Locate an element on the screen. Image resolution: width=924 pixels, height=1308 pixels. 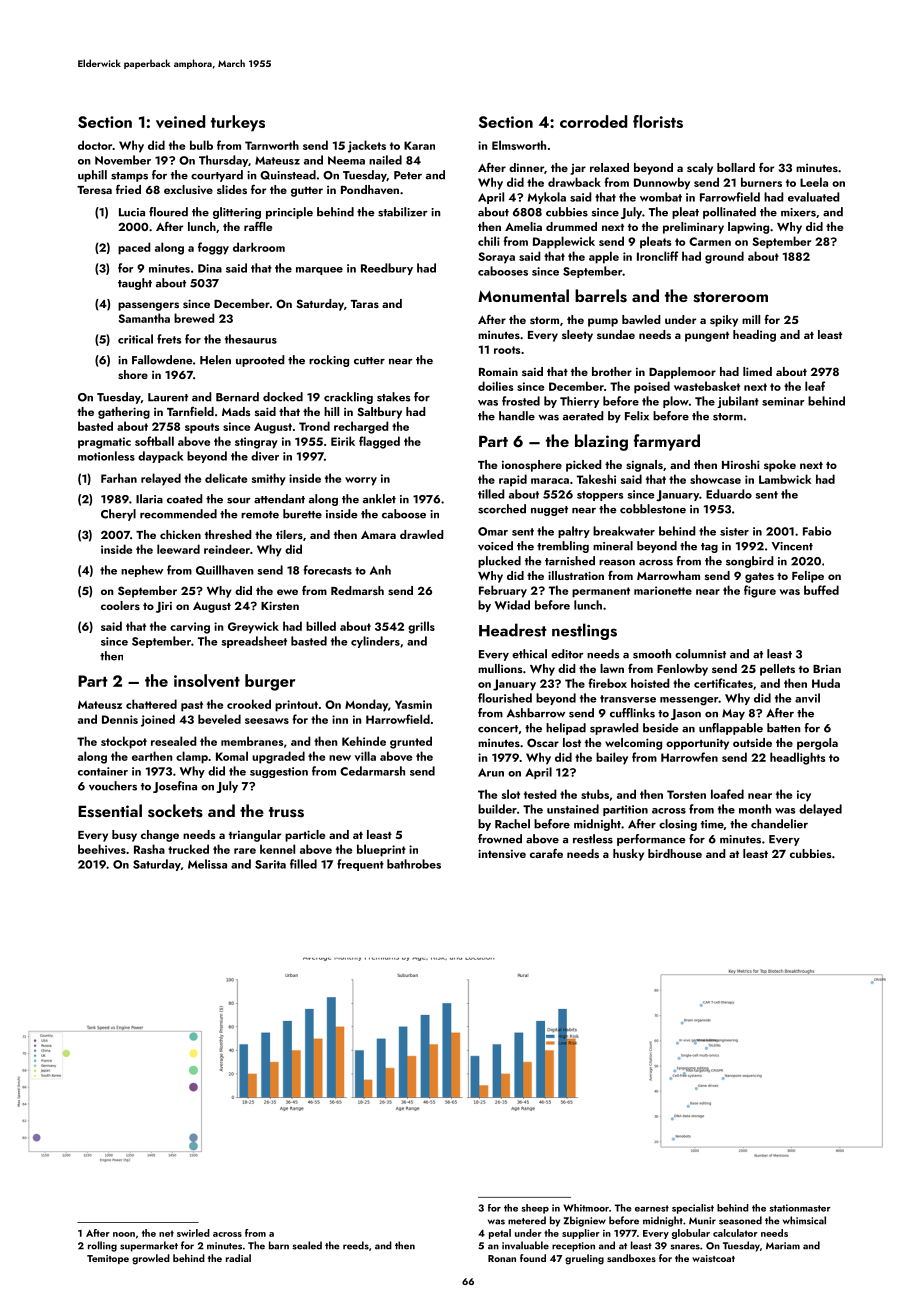
Melissa is located at coordinates (207, 864).
